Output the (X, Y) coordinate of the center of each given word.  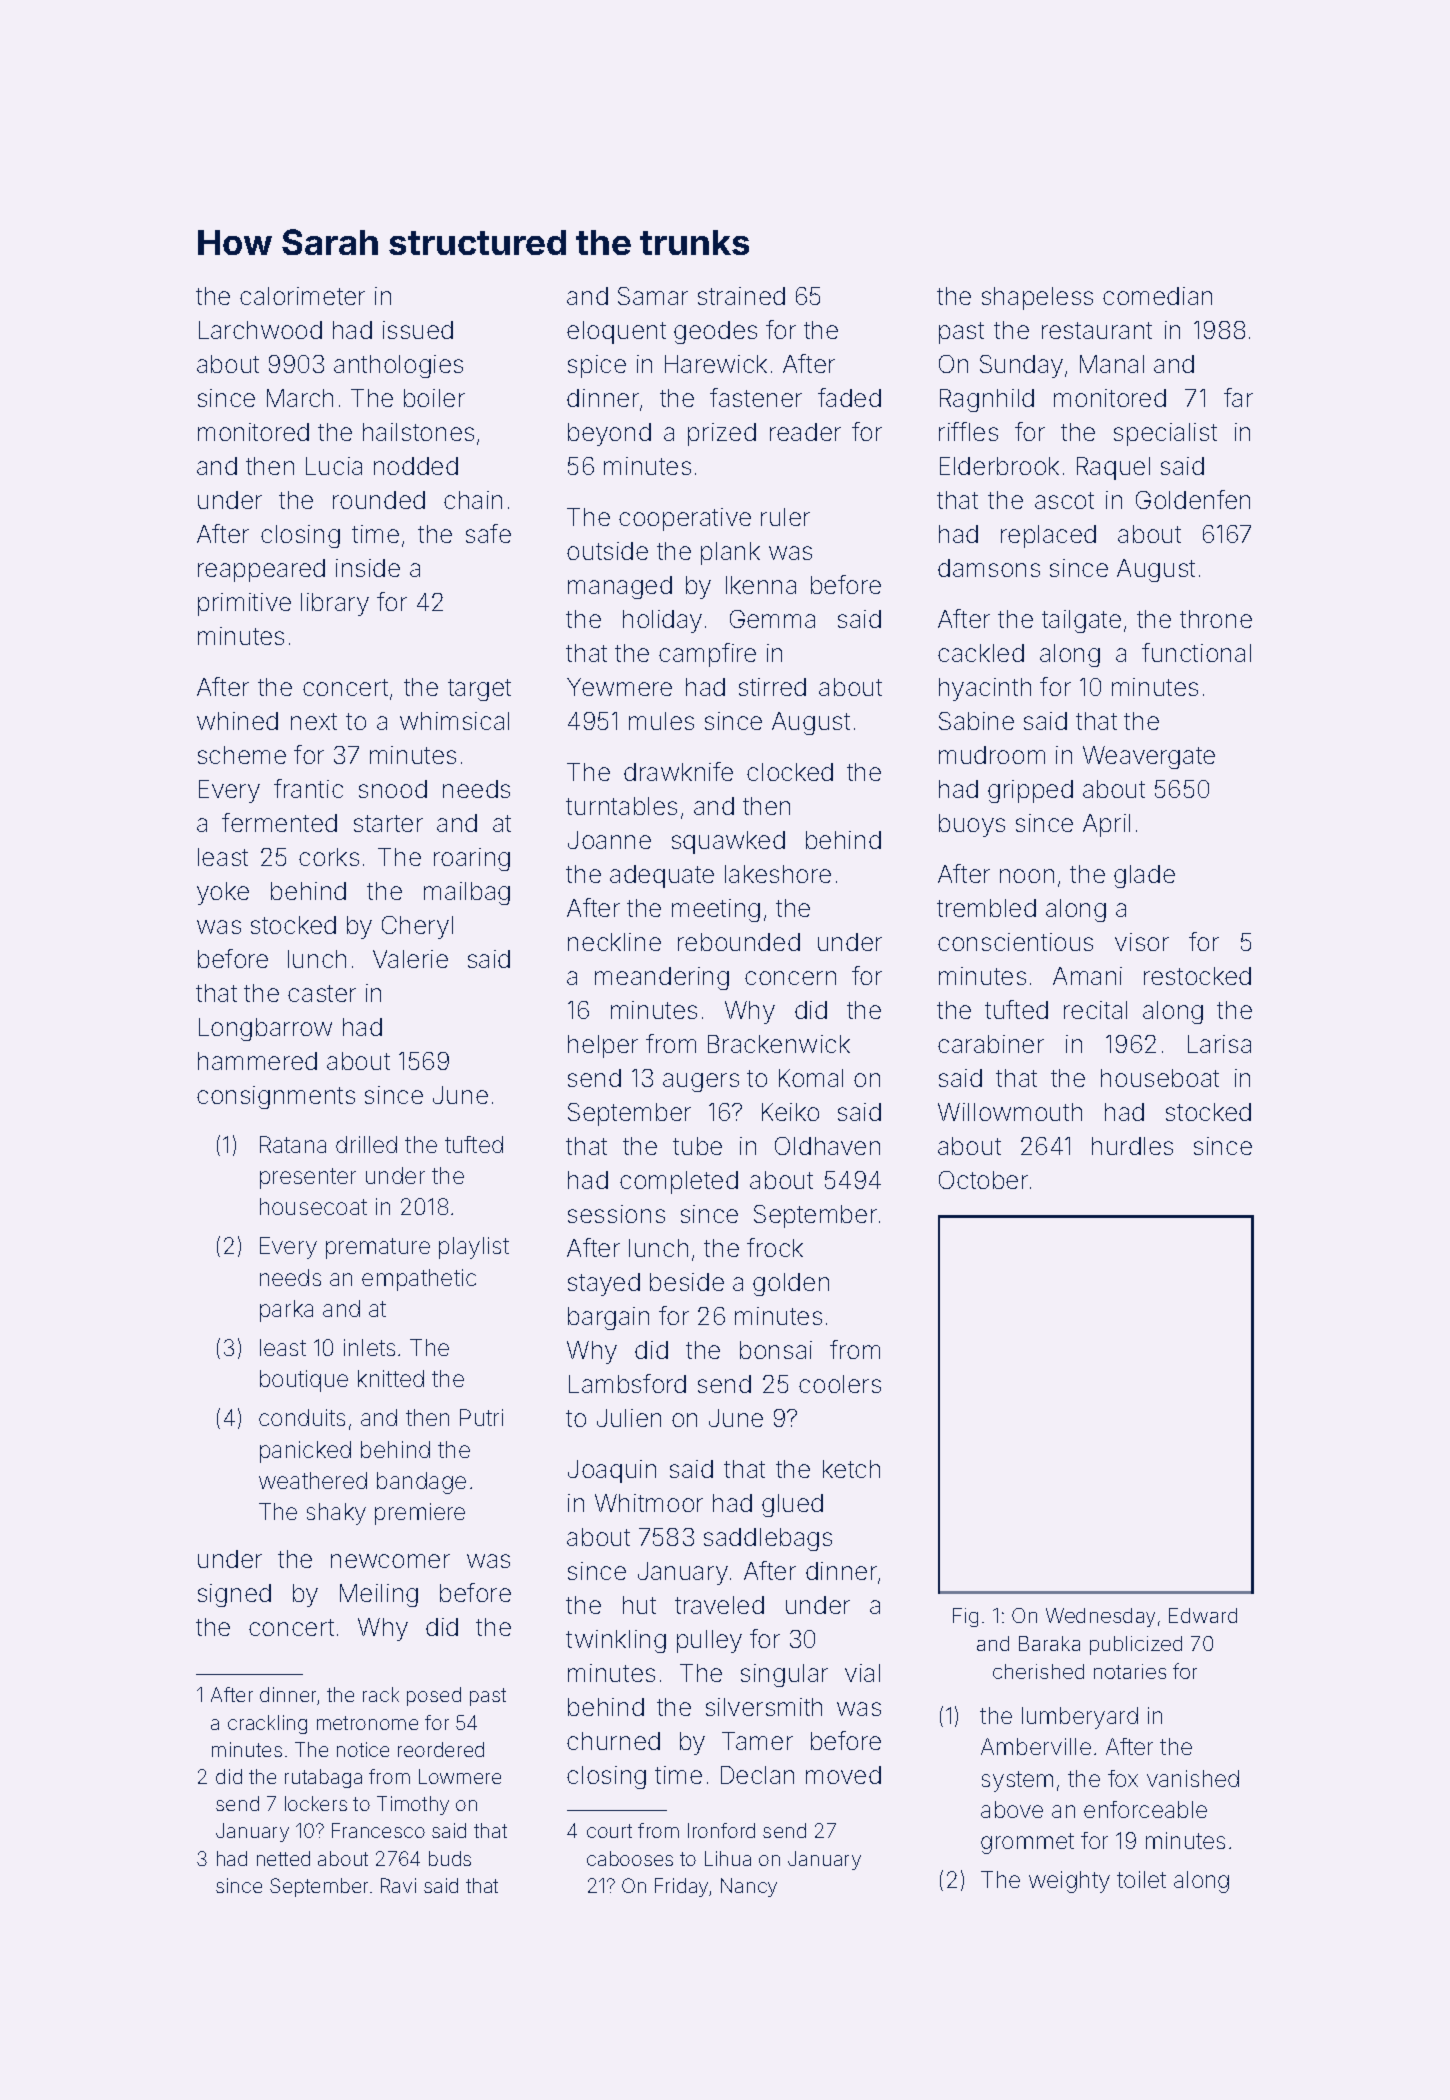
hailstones (418, 432)
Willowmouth (1010, 1112)
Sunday (1021, 366)
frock (775, 1247)
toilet (1141, 1879)
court (609, 1831)
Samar (653, 296)
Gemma (772, 619)
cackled (981, 653)
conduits (302, 1417)
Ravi (398, 1885)
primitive (244, 604)
